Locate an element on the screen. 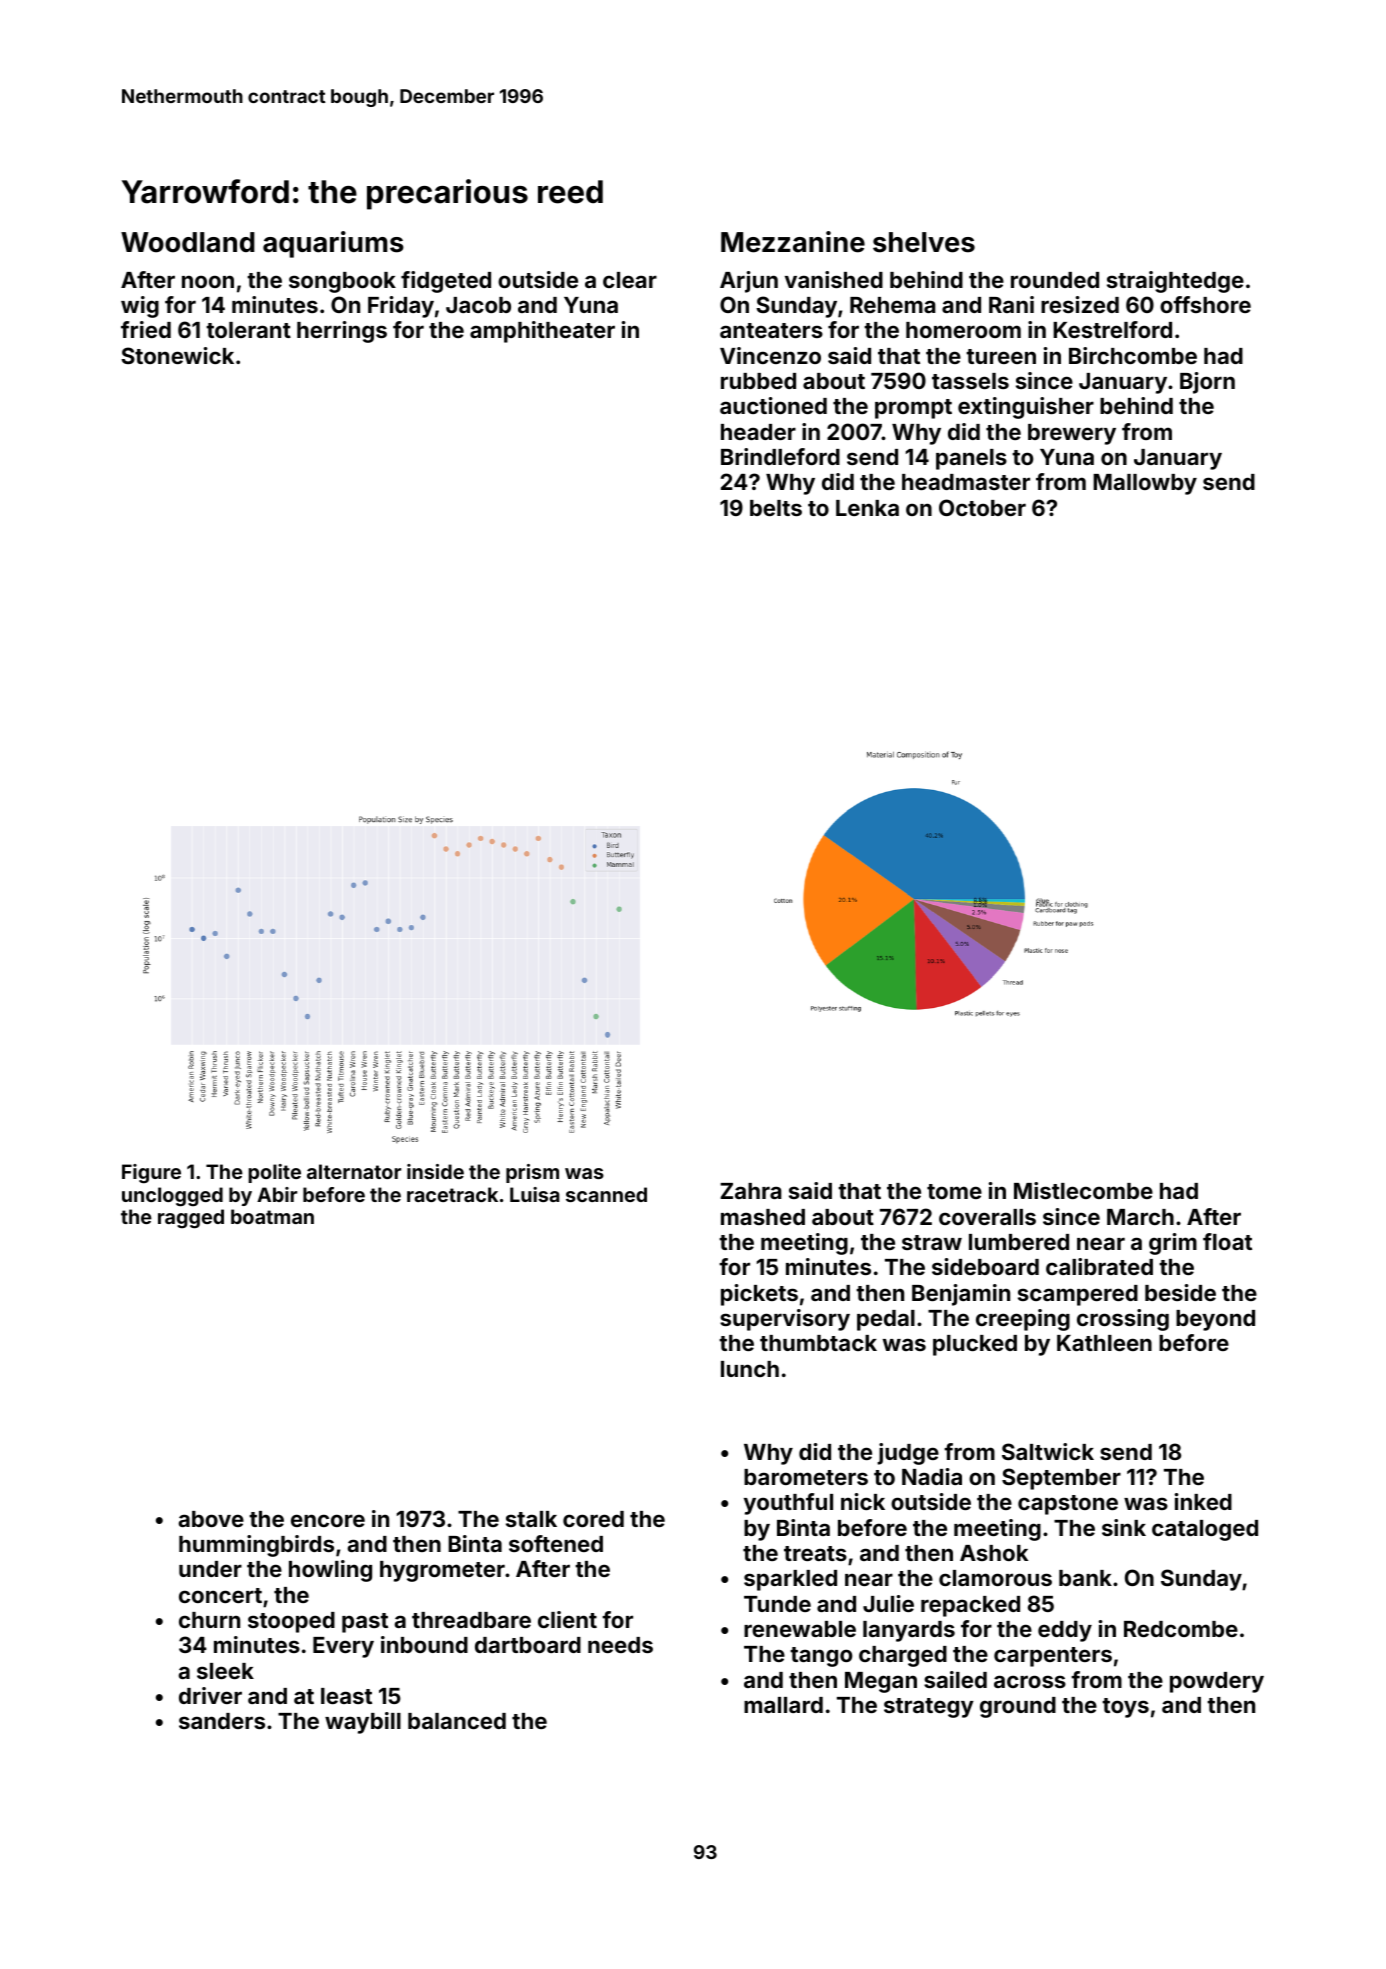 The height and width of the screenshot is (1969, 1386). sanders is located at coordinates (222, 1721).
